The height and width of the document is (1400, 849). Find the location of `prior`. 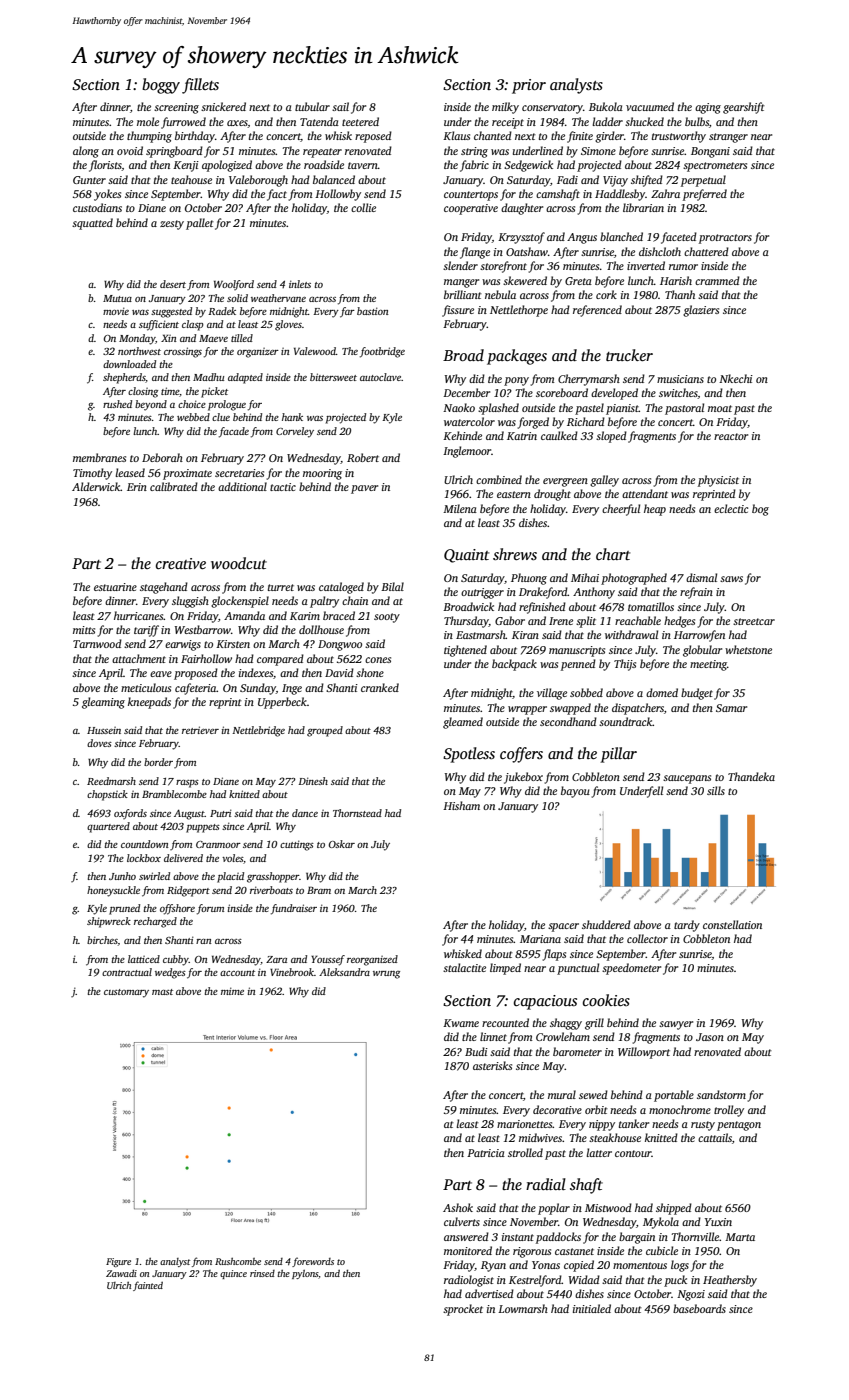

prior is located at coordinates (529, 86).
